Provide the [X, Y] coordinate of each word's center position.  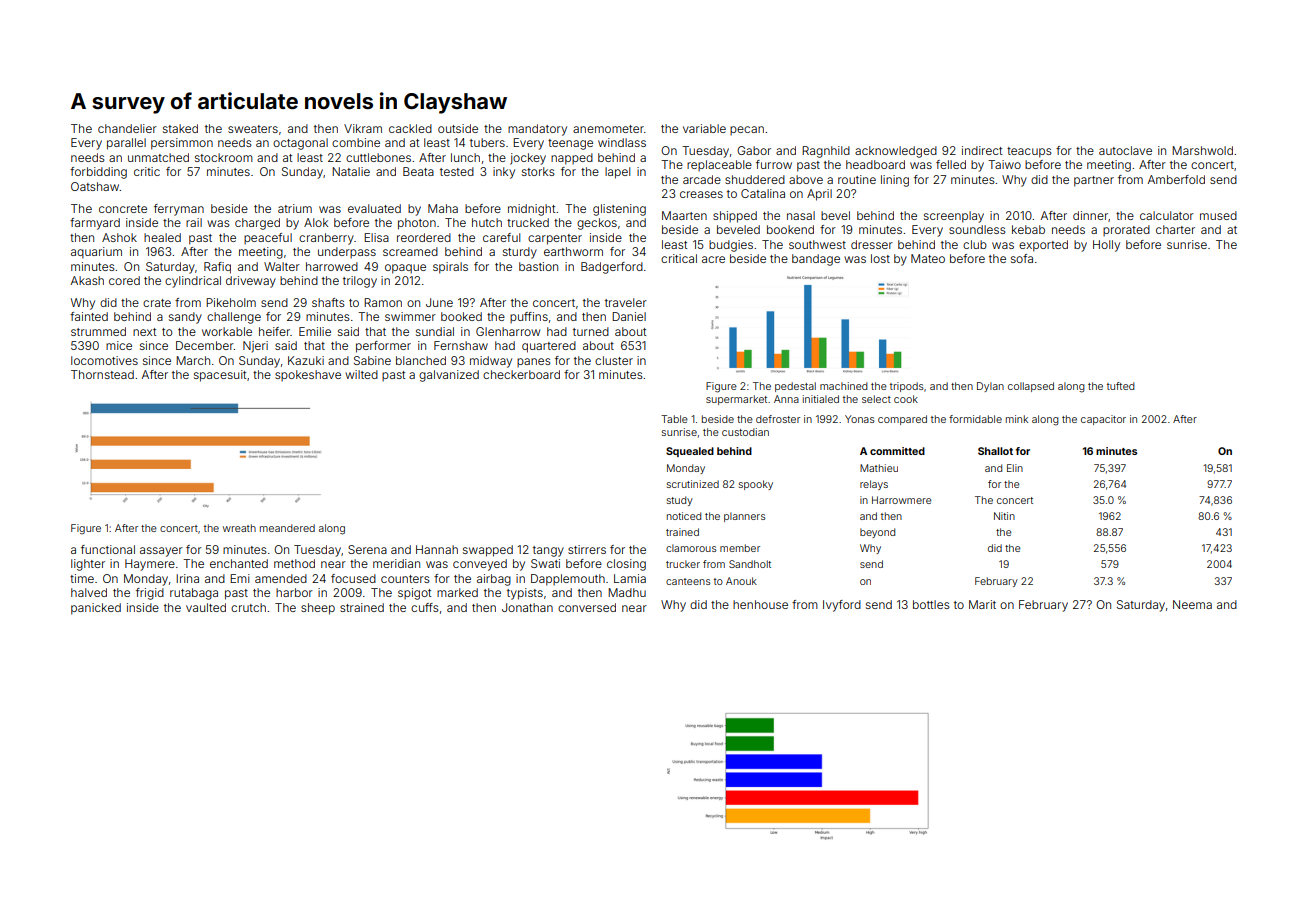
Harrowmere [901, 500]
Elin [1015, 468]
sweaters [253, 129]
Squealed [690, 452]
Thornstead [102, 374]
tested [457, 171]
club [975, 244]
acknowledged [896, 152]
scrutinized [693, 484]
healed [162, 237]
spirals [450, 268]
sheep [318, 609]
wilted [361, 374]
